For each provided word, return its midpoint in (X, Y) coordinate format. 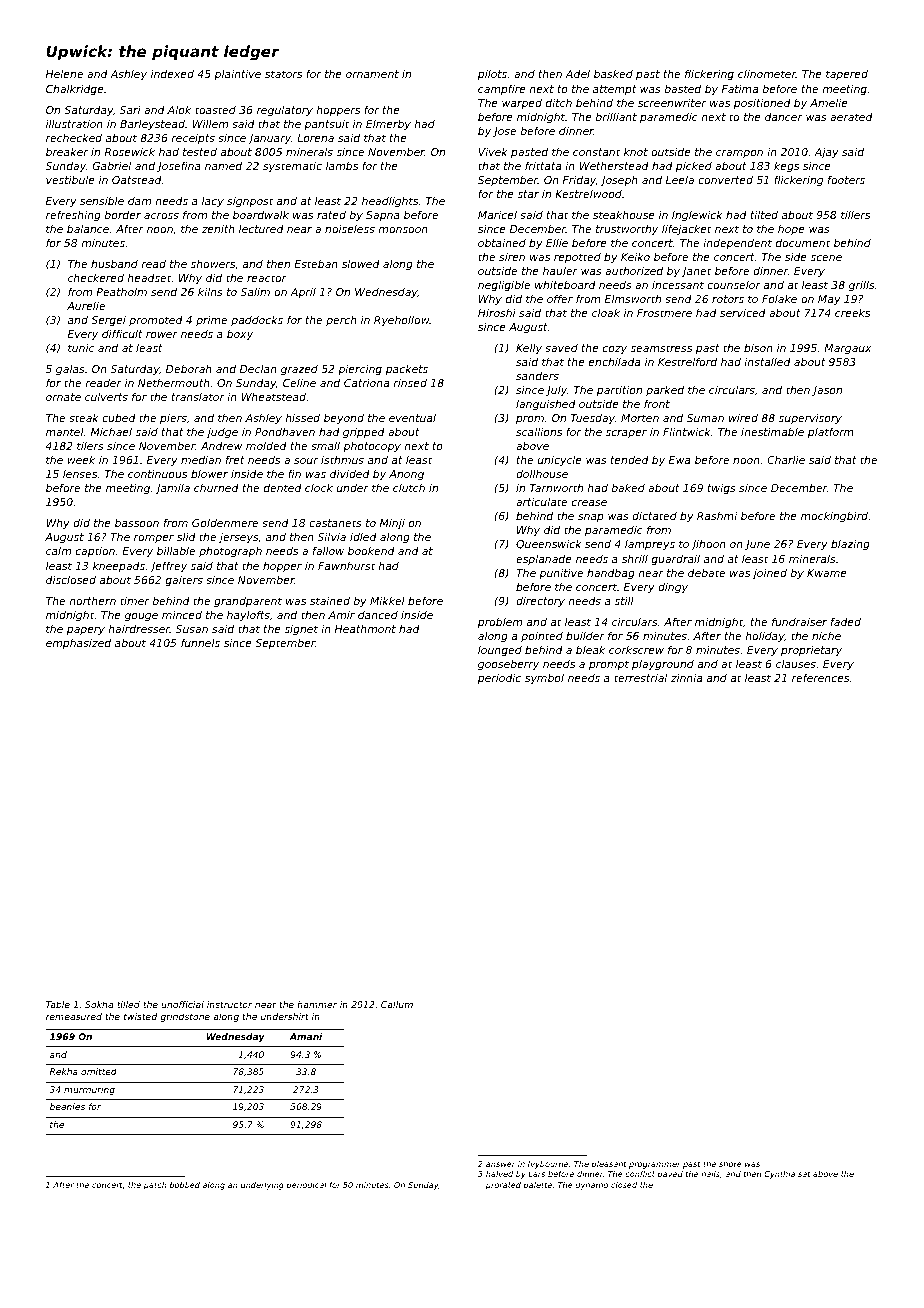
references (820, 678)
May (829, 300)
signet (301, 629)
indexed (172, 74)
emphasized (78, 644)
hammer (317, 1004)
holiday (764, 637)
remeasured (74, 1016)
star (528, 194)
